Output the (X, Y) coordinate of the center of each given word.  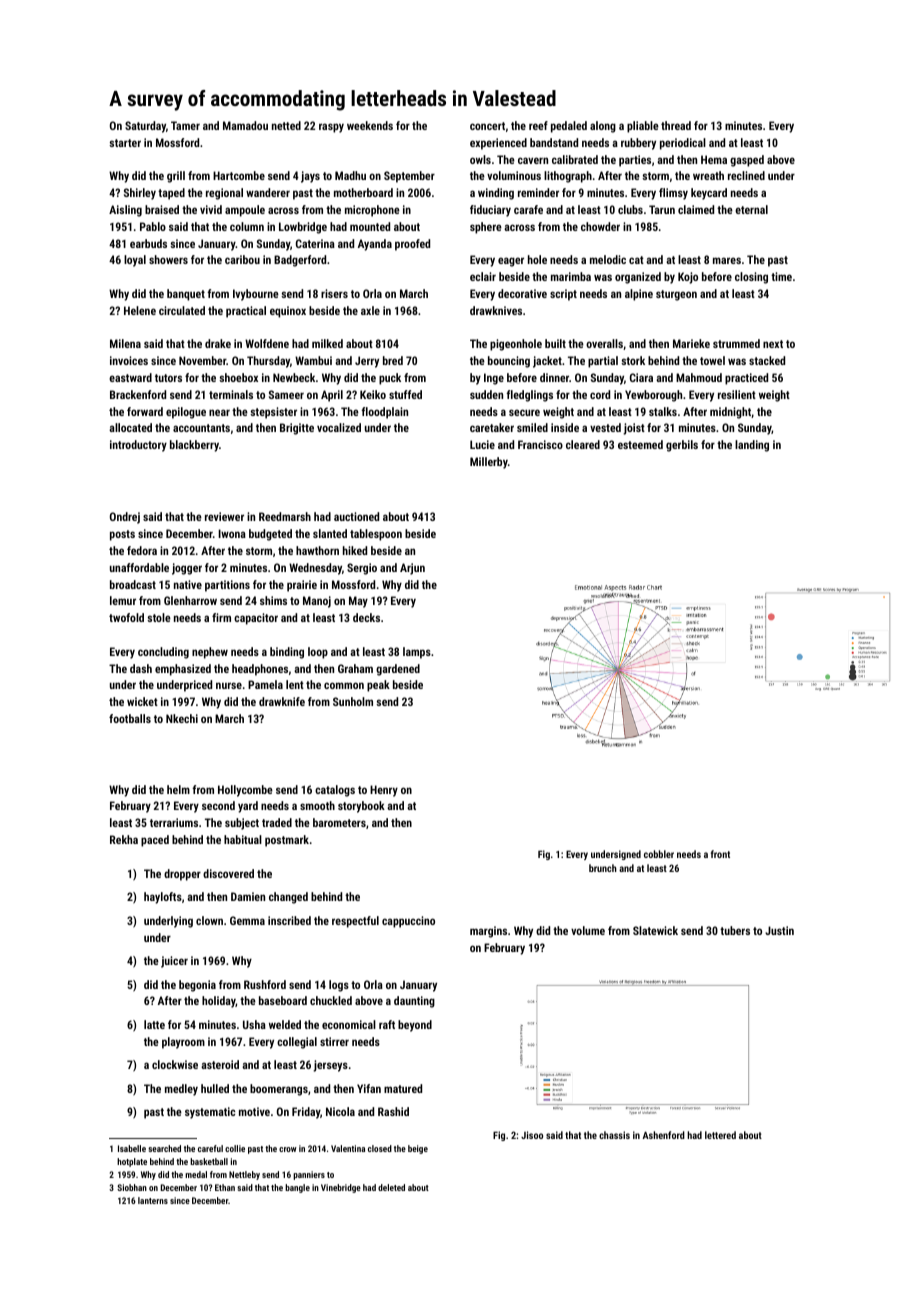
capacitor (256, 619)
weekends (370, 125)
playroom (183, 1043)
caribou (242, 259)
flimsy (673, 194)
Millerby (489, 463)
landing (752, 446)
